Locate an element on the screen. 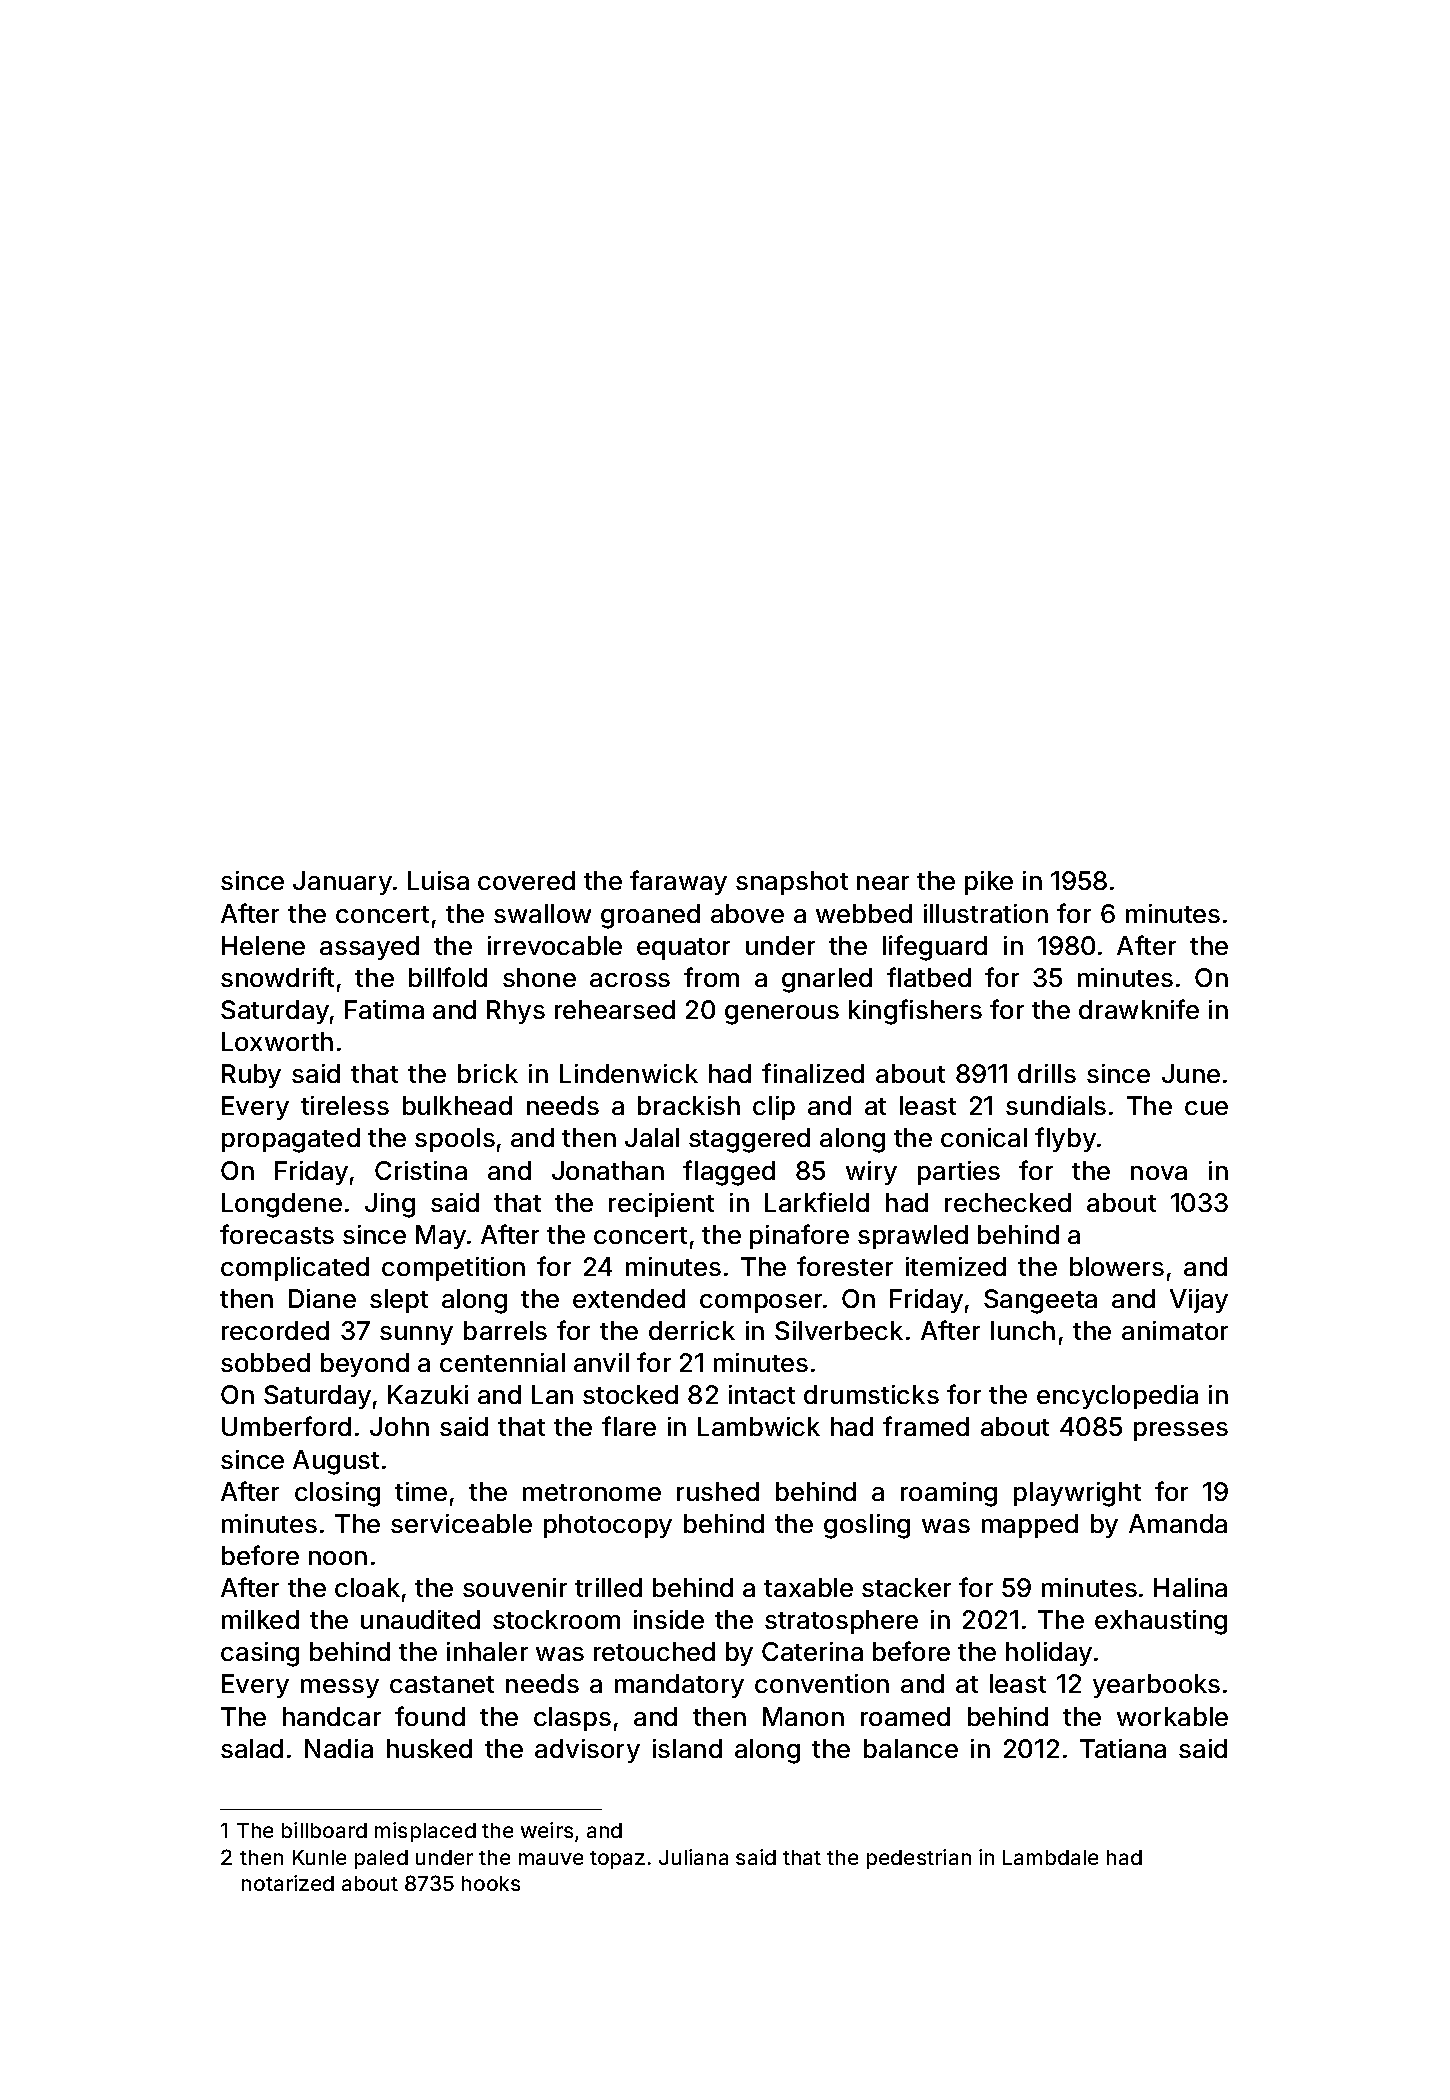 The image size is (1450, 2100). snapshot is located at coordinates (792, 883).
